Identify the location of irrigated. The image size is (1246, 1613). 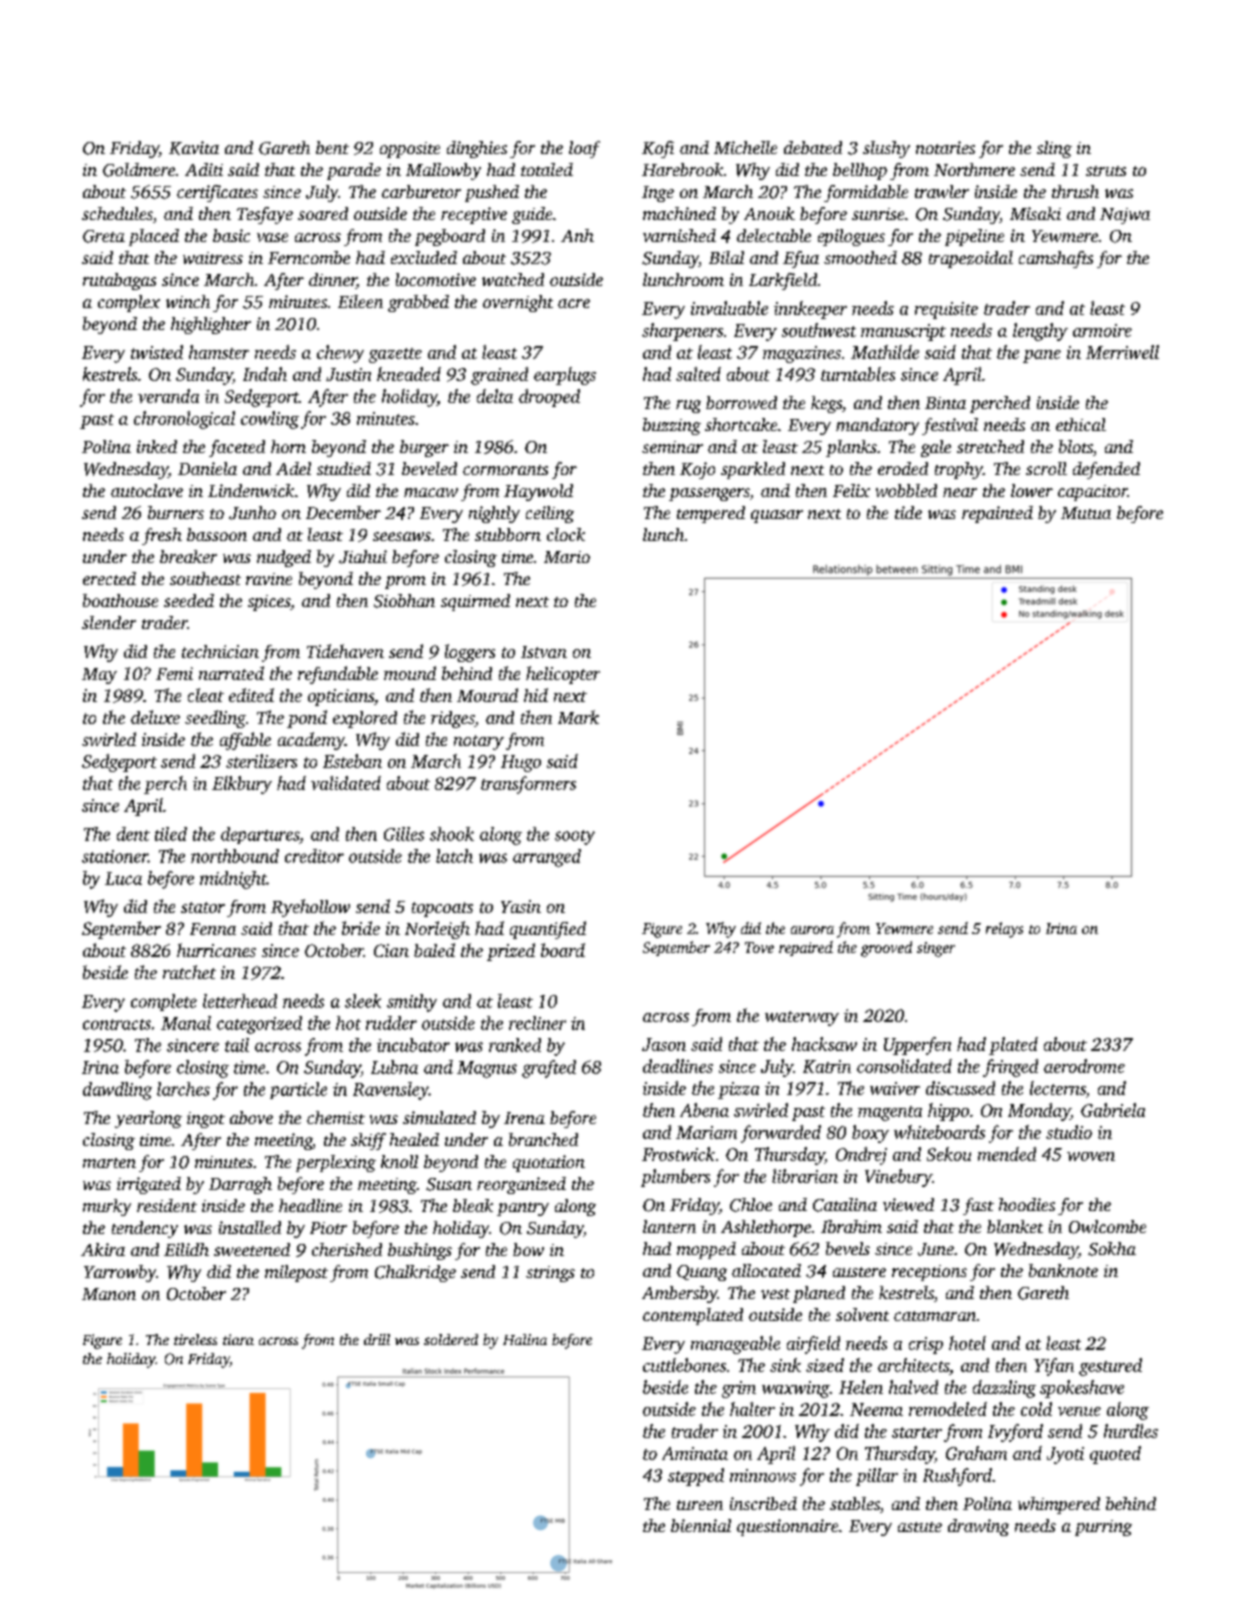
(149, 1185).
